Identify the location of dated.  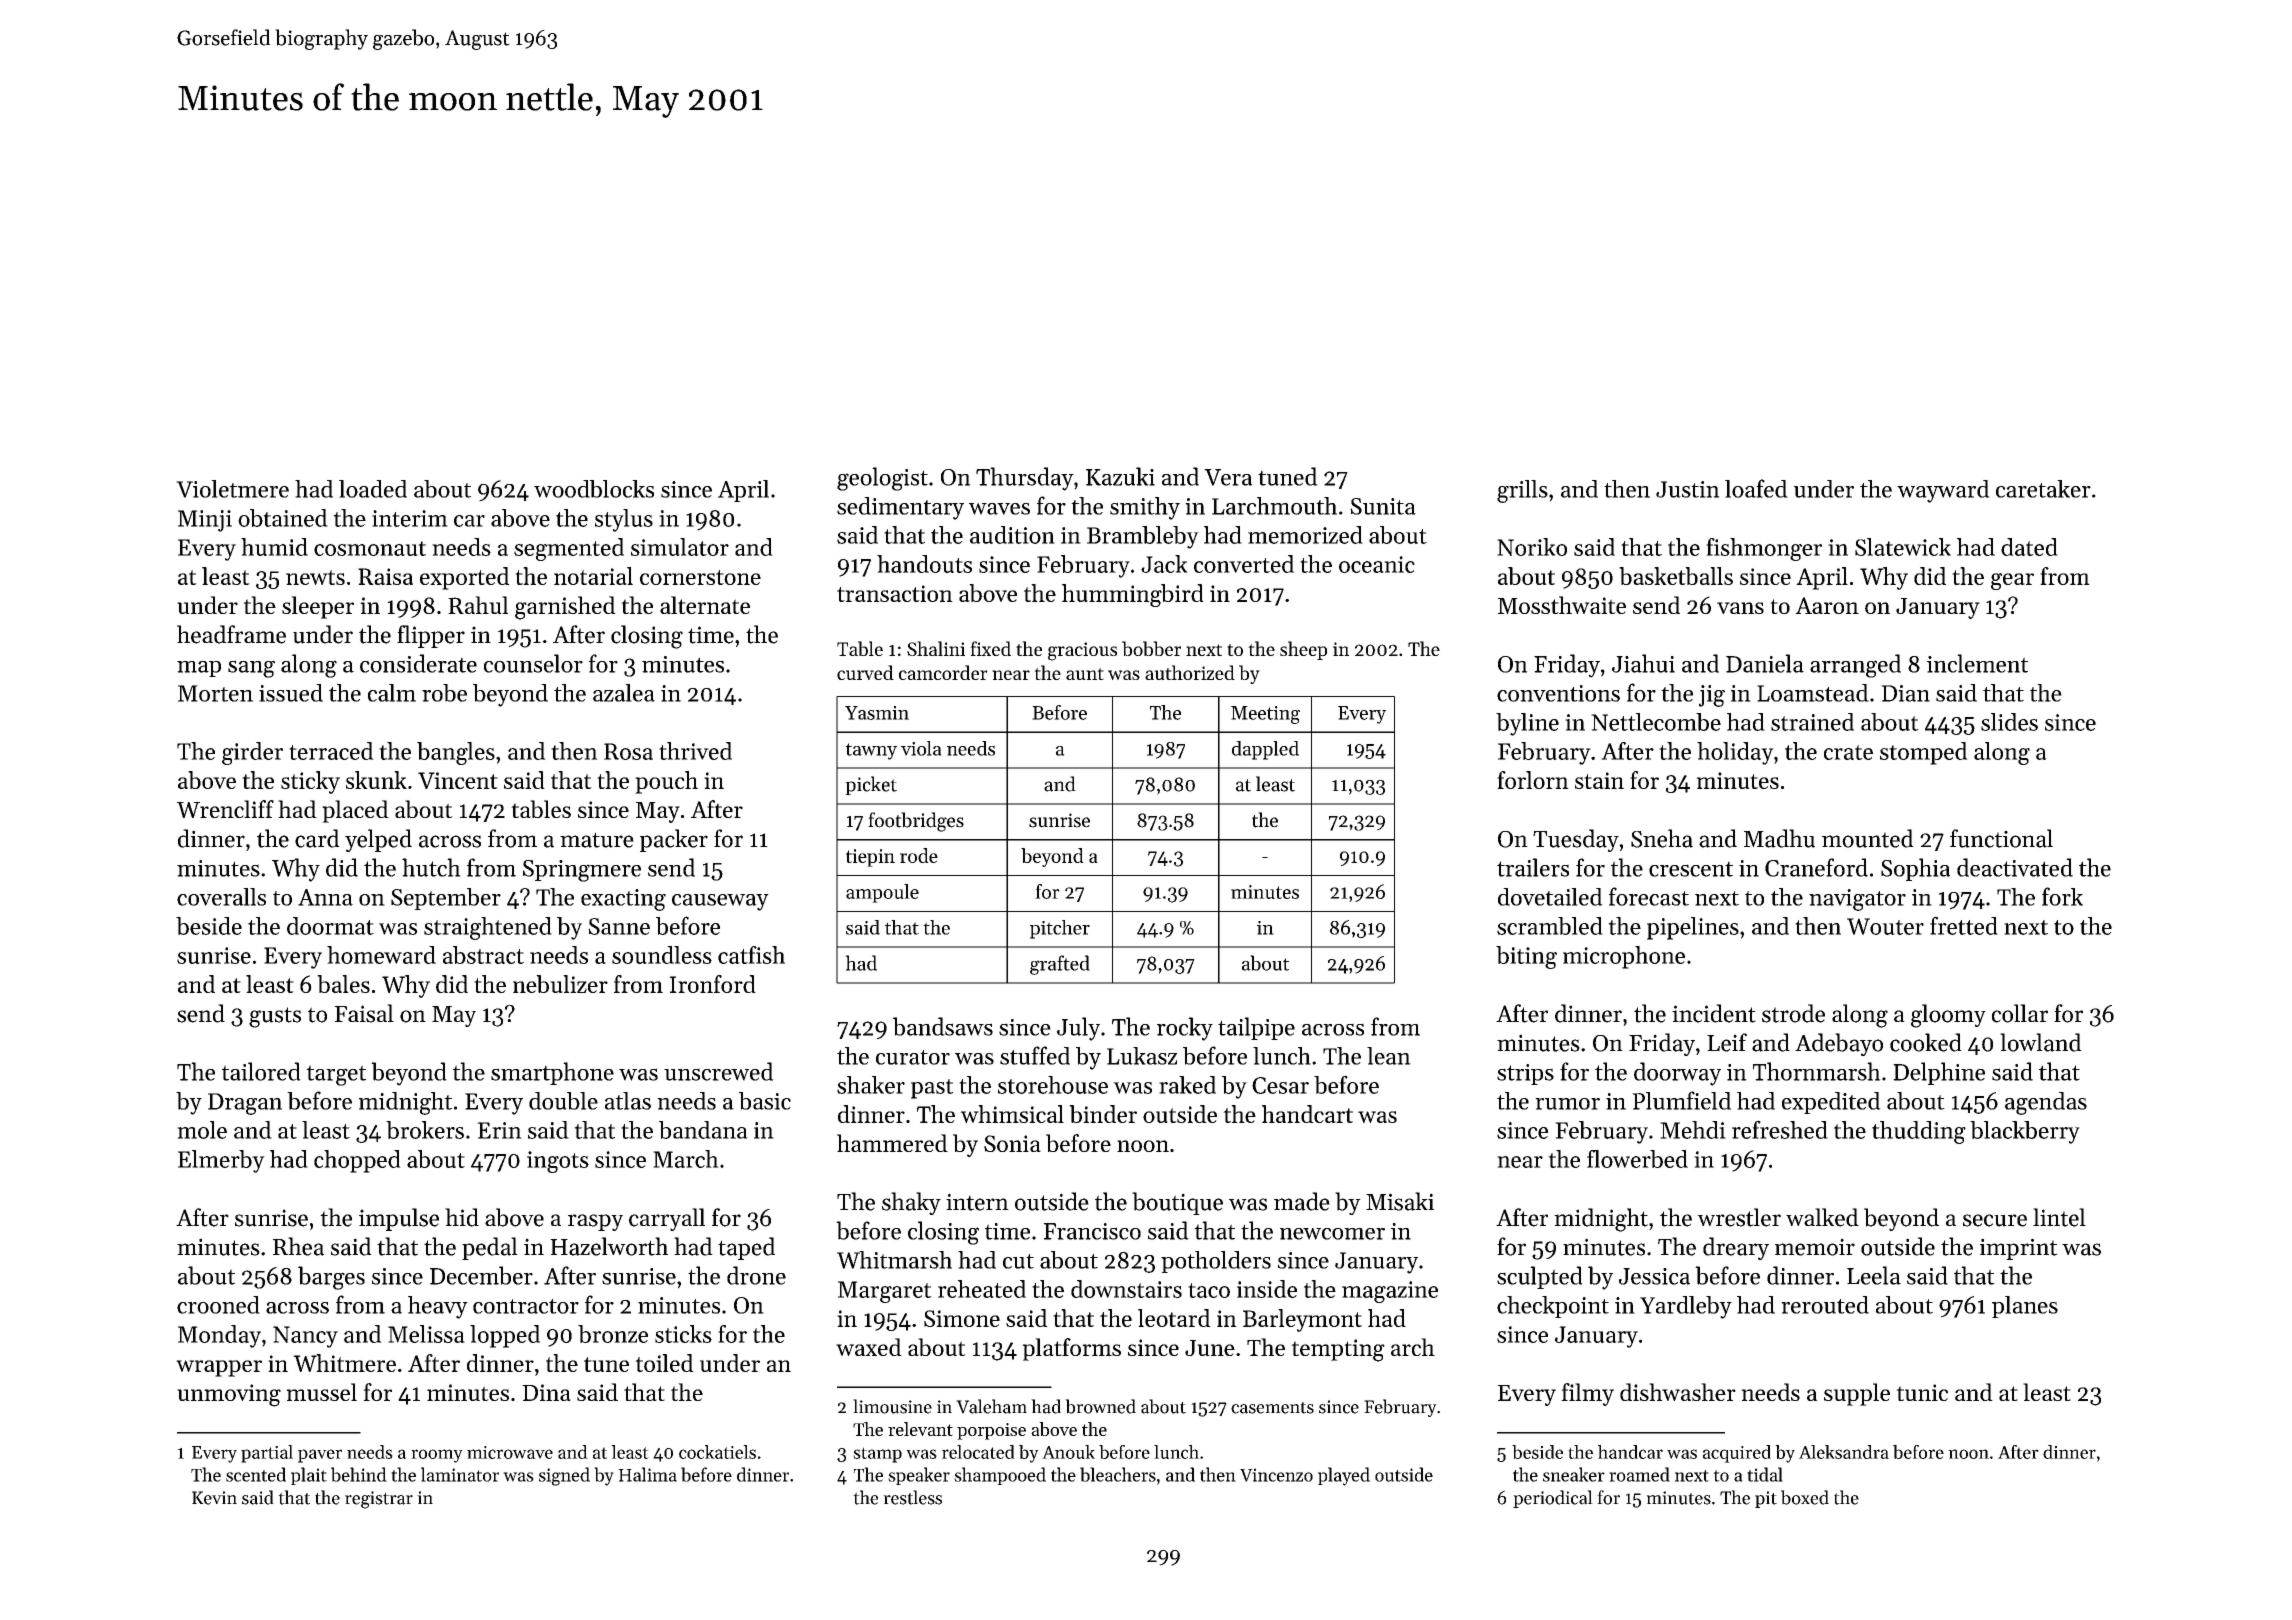
(2029, 547).
